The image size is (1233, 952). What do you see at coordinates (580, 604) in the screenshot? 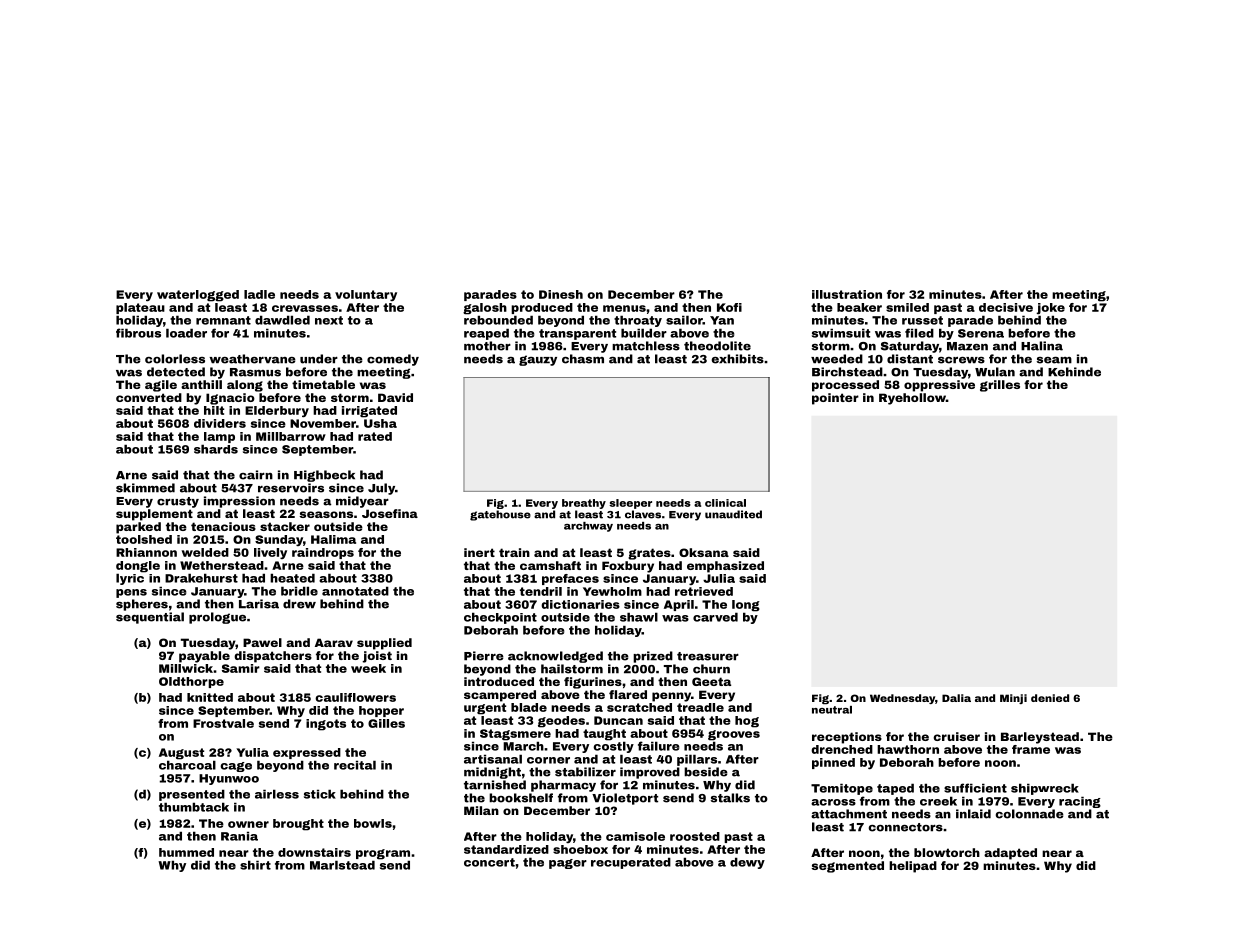
I see `dictionaries` at bounding box center [580, 604].
